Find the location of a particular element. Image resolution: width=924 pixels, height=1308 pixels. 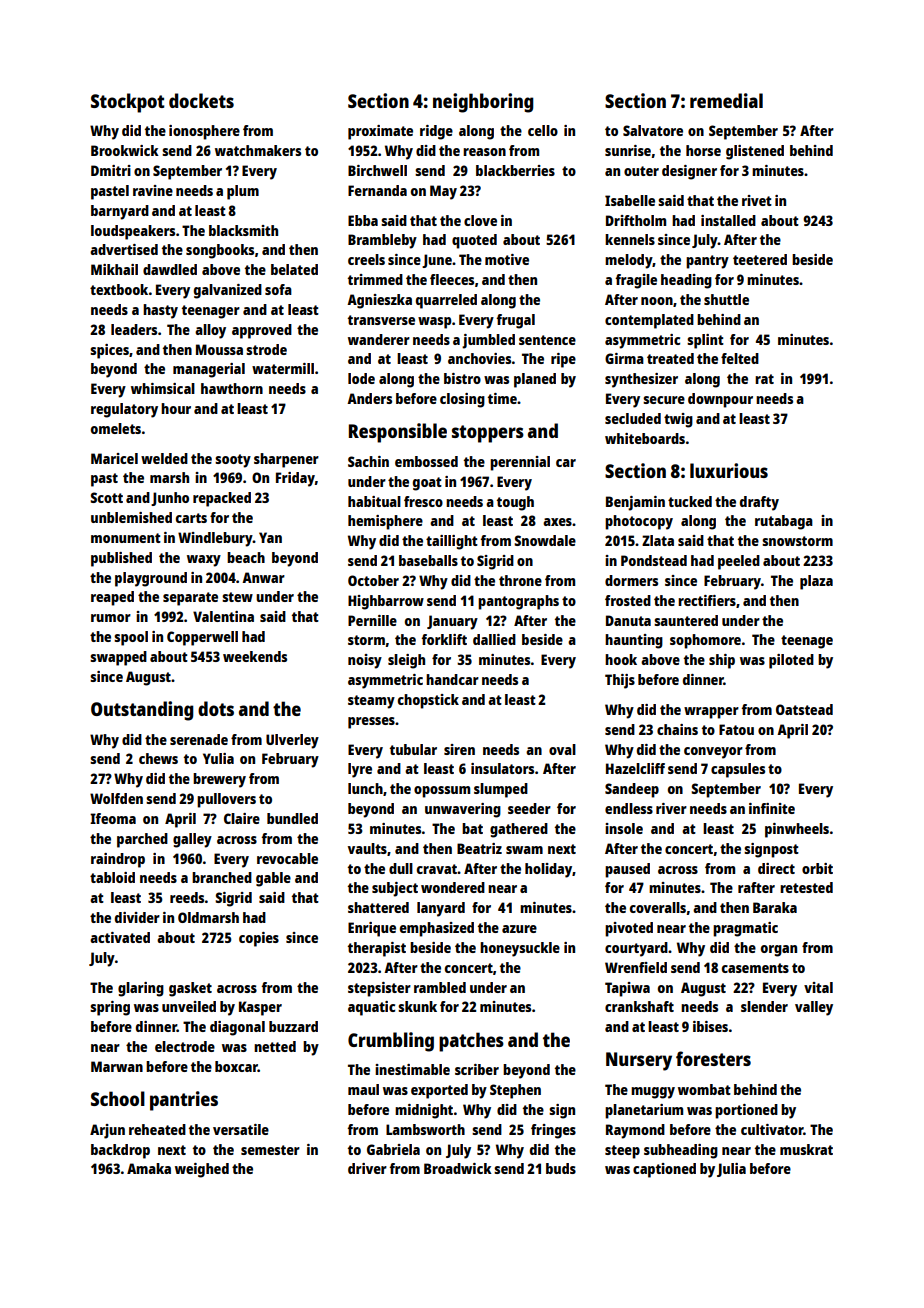

dockets is located at coordinates (201, 100).
